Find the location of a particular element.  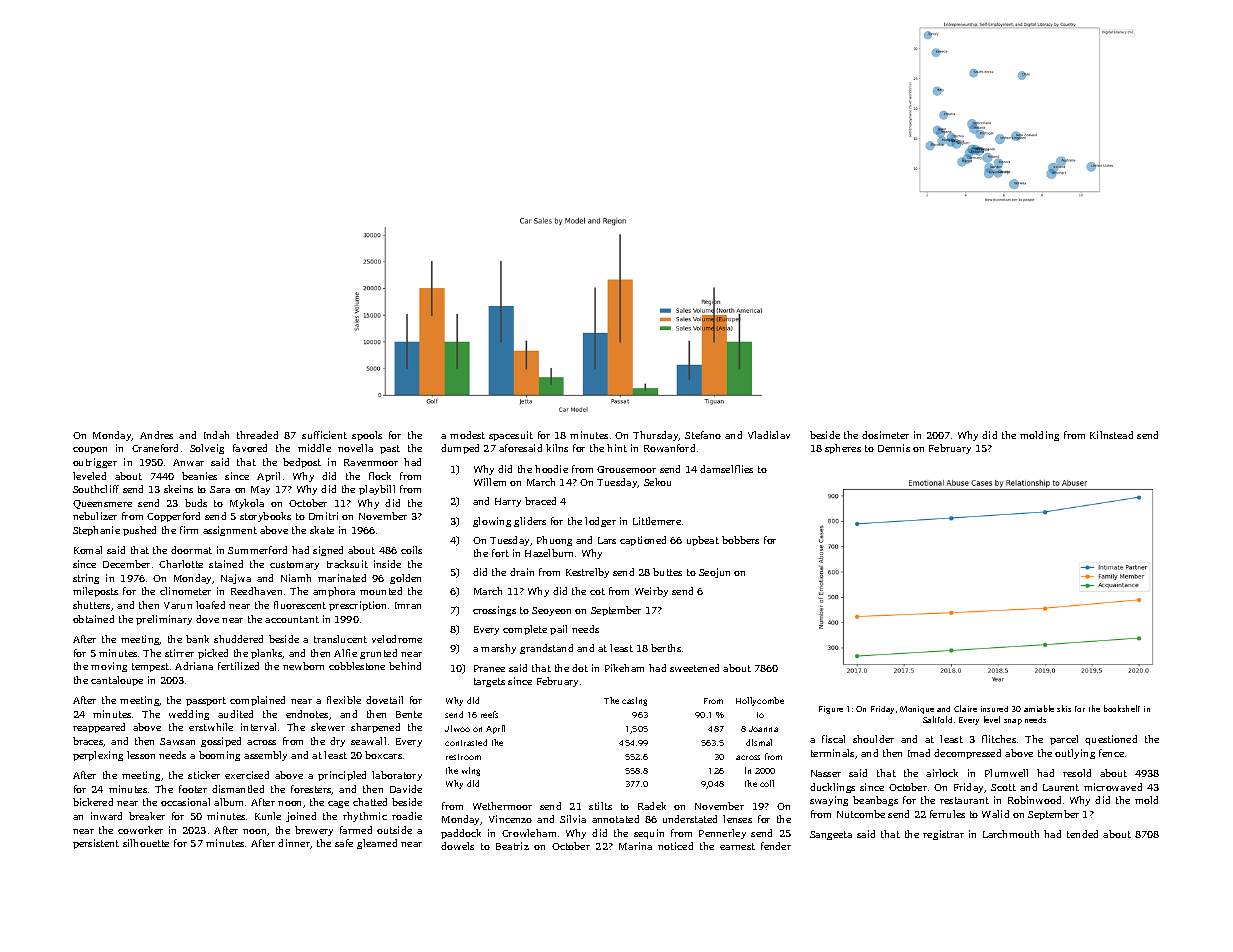

playbill is located at coordinates (377, 490).
